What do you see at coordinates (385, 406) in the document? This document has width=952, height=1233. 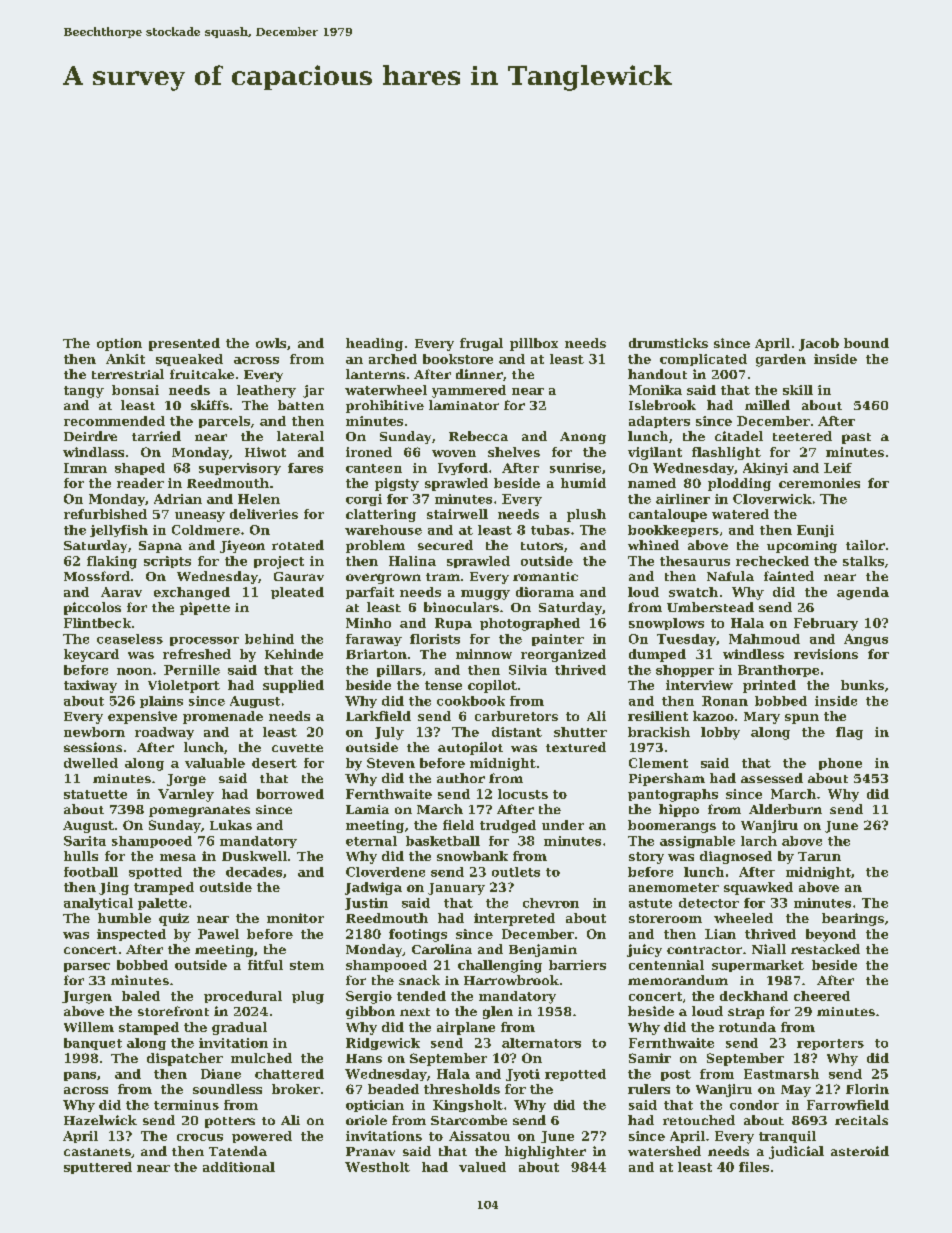 I see `prohibitive` at bounding box center [385, 406].
